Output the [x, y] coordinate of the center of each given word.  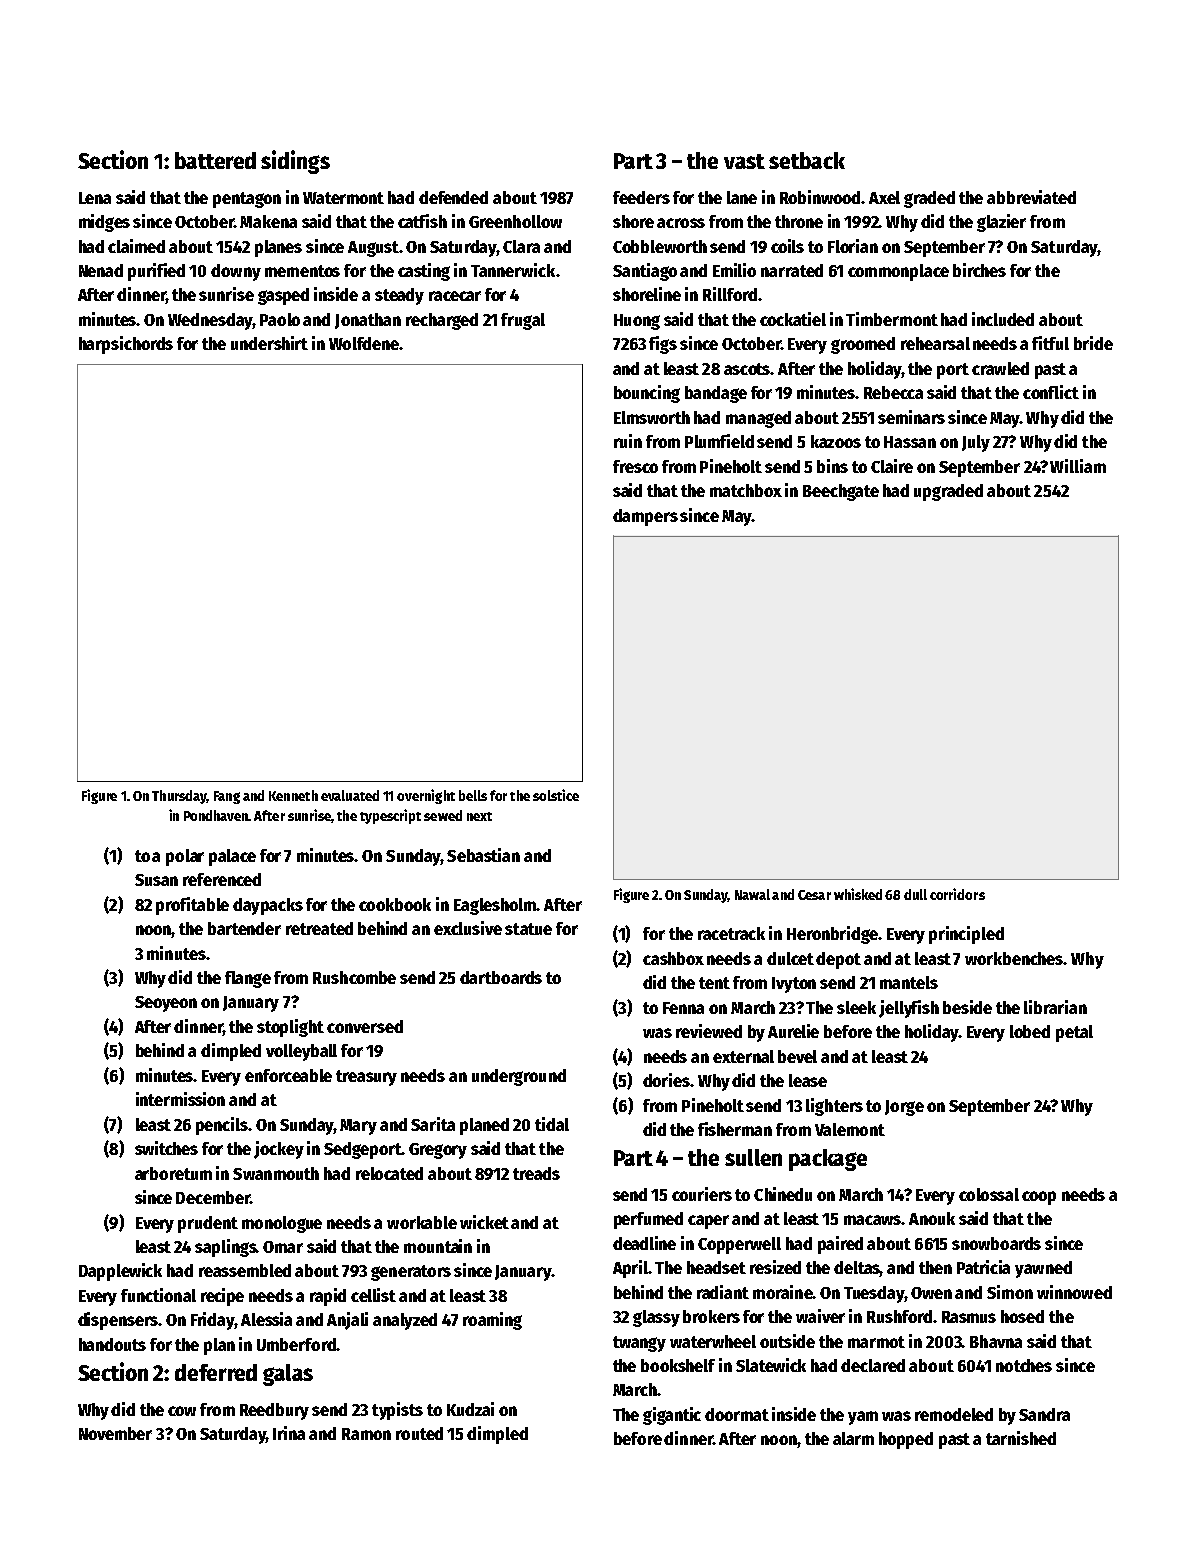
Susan [156, 880]
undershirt [269, 343]
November [115, 1433]
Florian [853, 246]
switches [166, 1148]
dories [666, 1080]
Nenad [101, 270]
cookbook [395, 904]
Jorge [904, 1108]
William [1078, 466]
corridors [957, 894]
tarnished [1021, 1438]
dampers [645, 517]
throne [799, 221]
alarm [853, 1438]
